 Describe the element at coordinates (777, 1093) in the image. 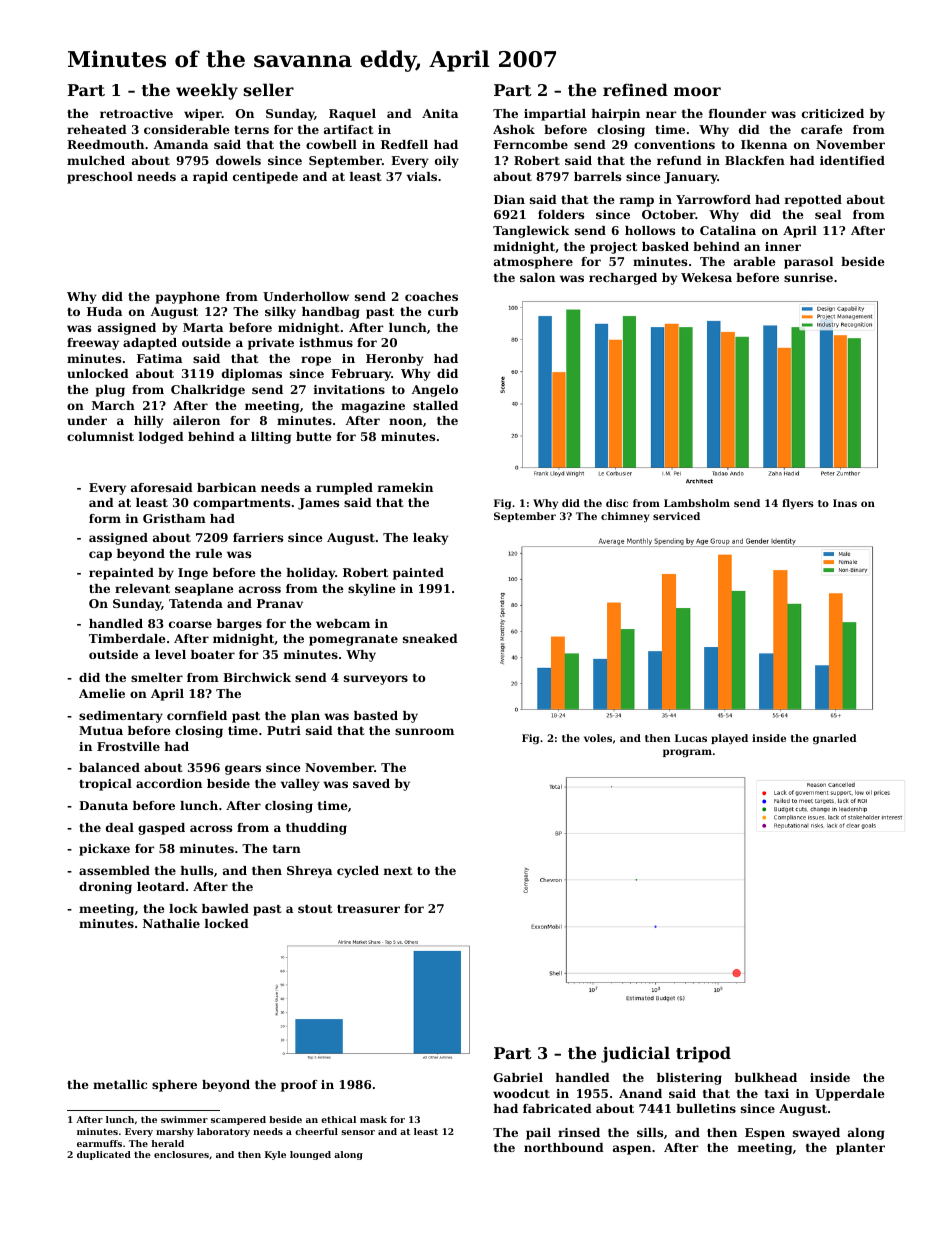

I see `taxi` at that location.
